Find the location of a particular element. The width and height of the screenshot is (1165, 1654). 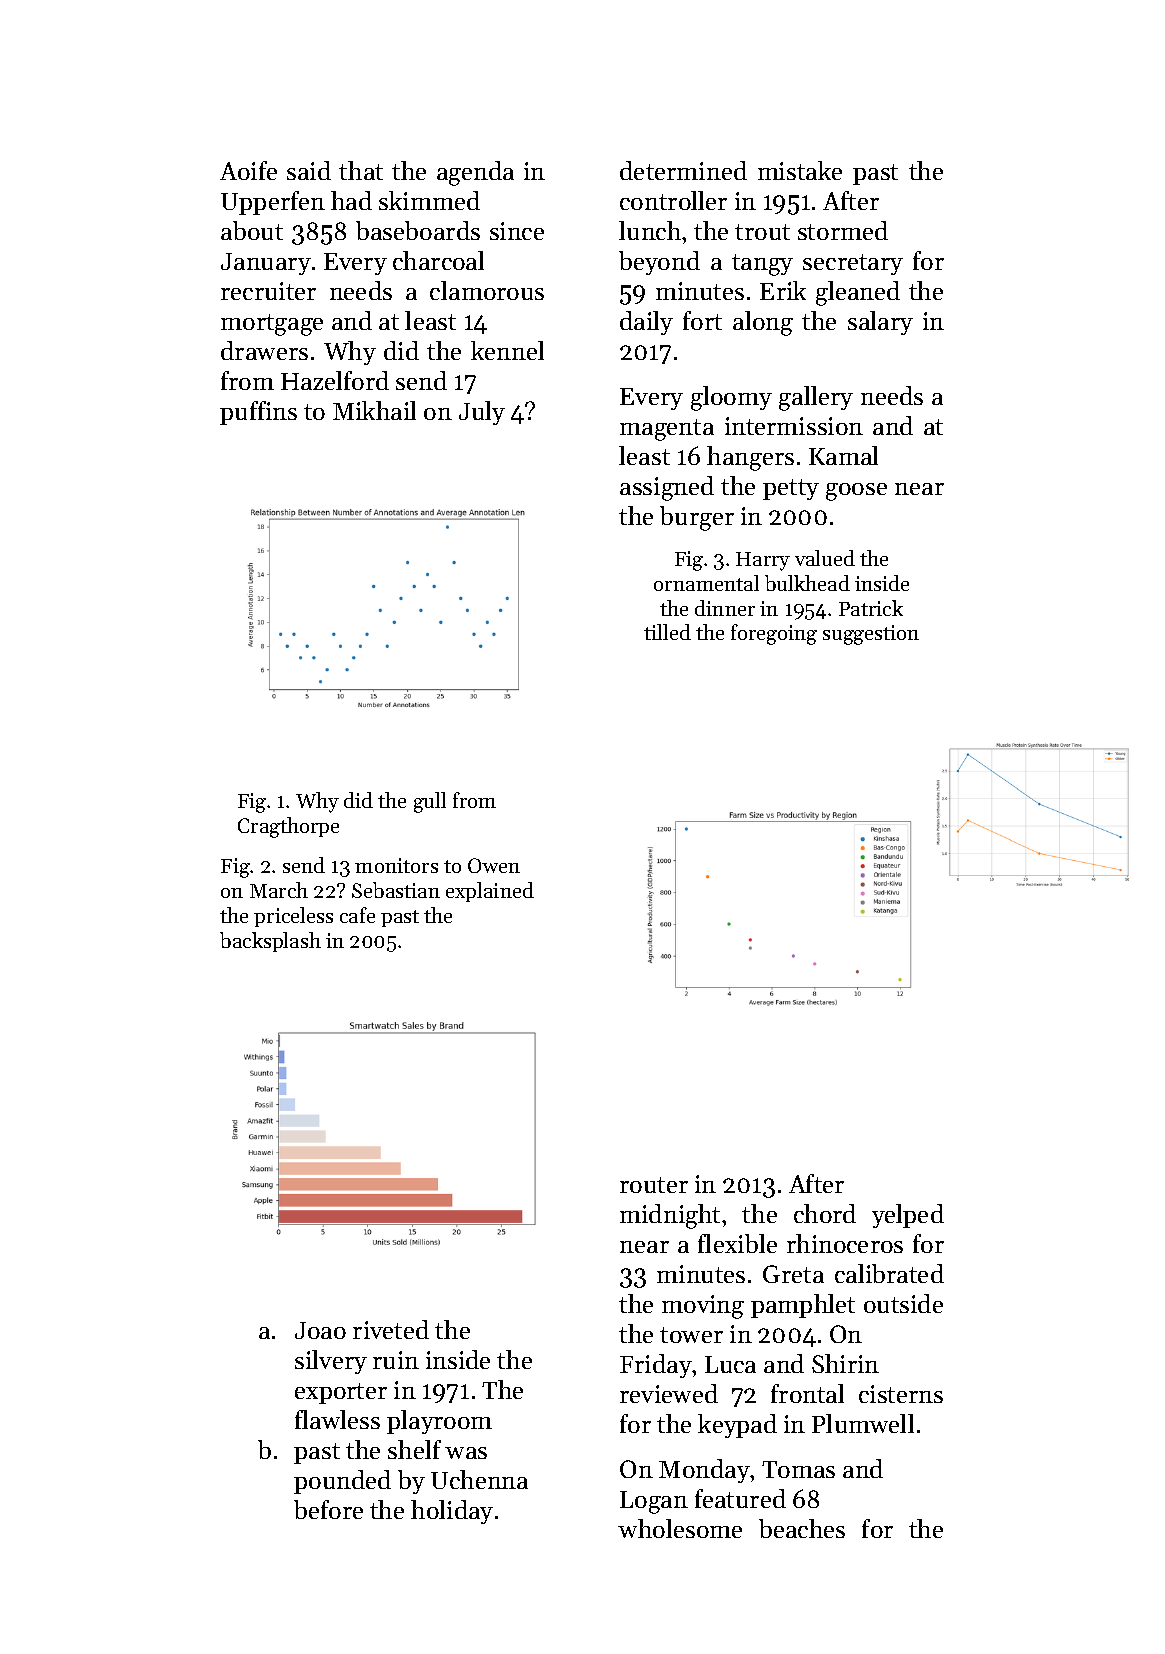

determined is located at coordinates (683, 170).
